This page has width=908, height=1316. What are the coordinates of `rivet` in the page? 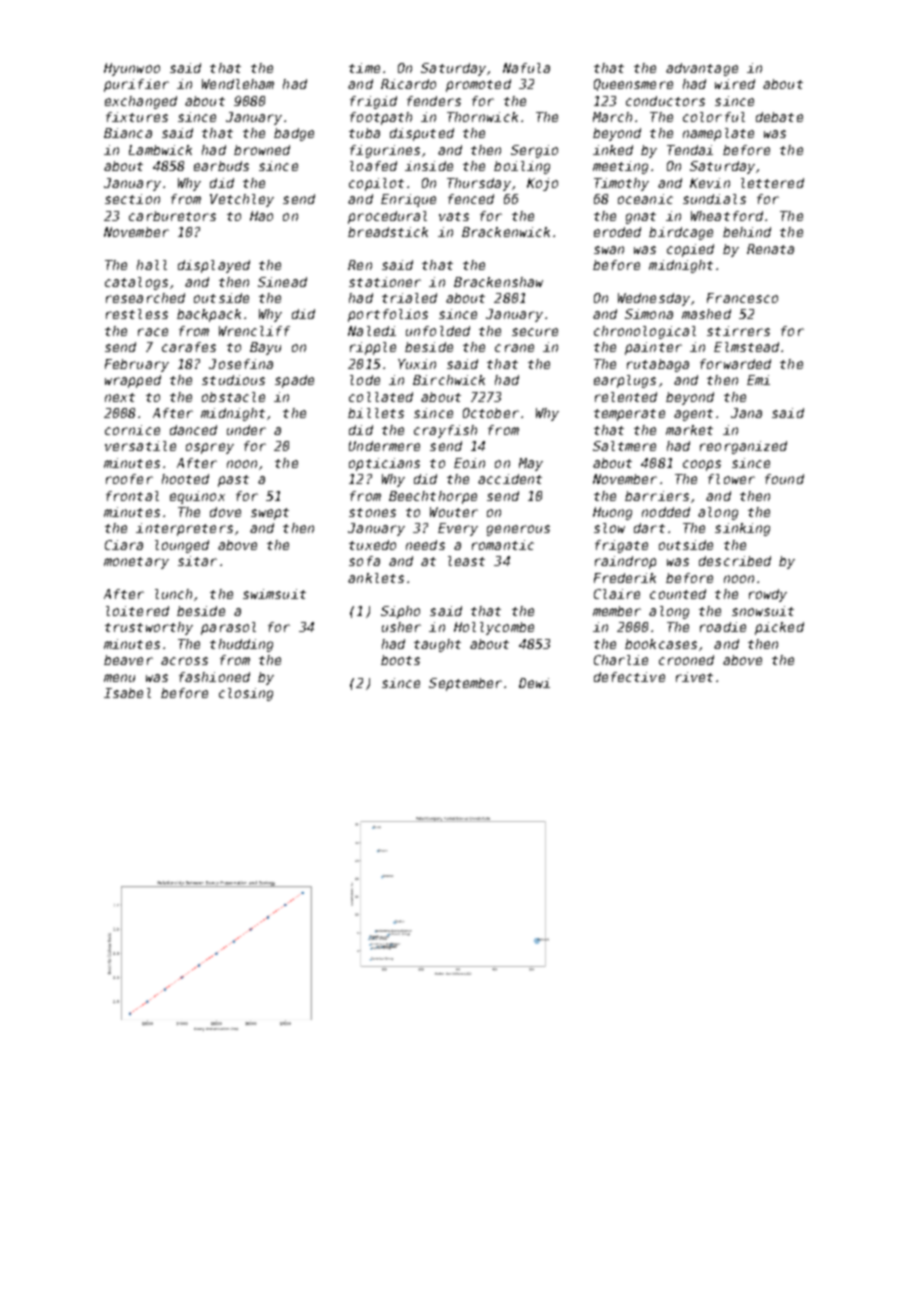 It's located at (694, 677).
